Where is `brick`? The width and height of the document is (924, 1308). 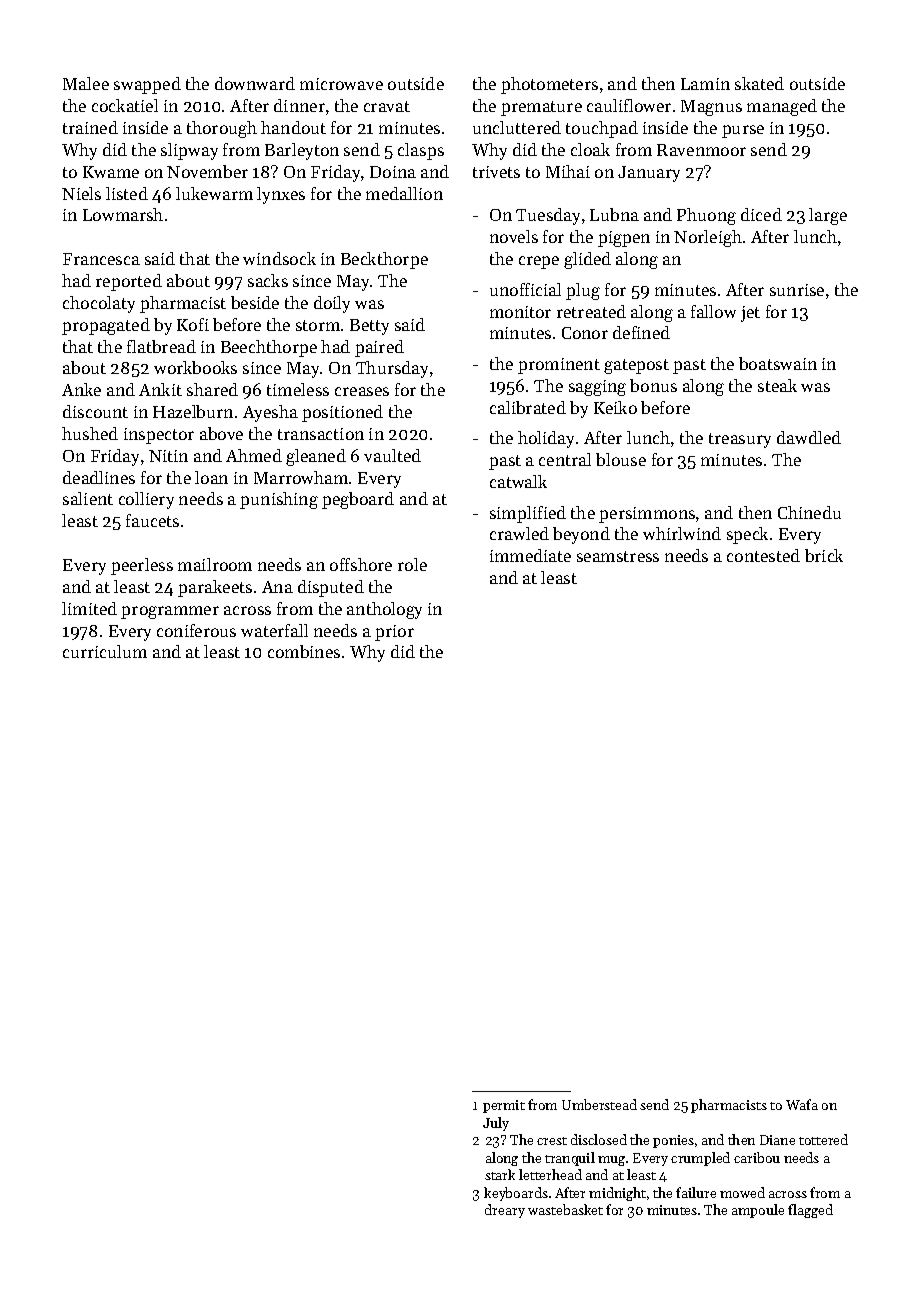
brick is located at coordinates (824, 555).
